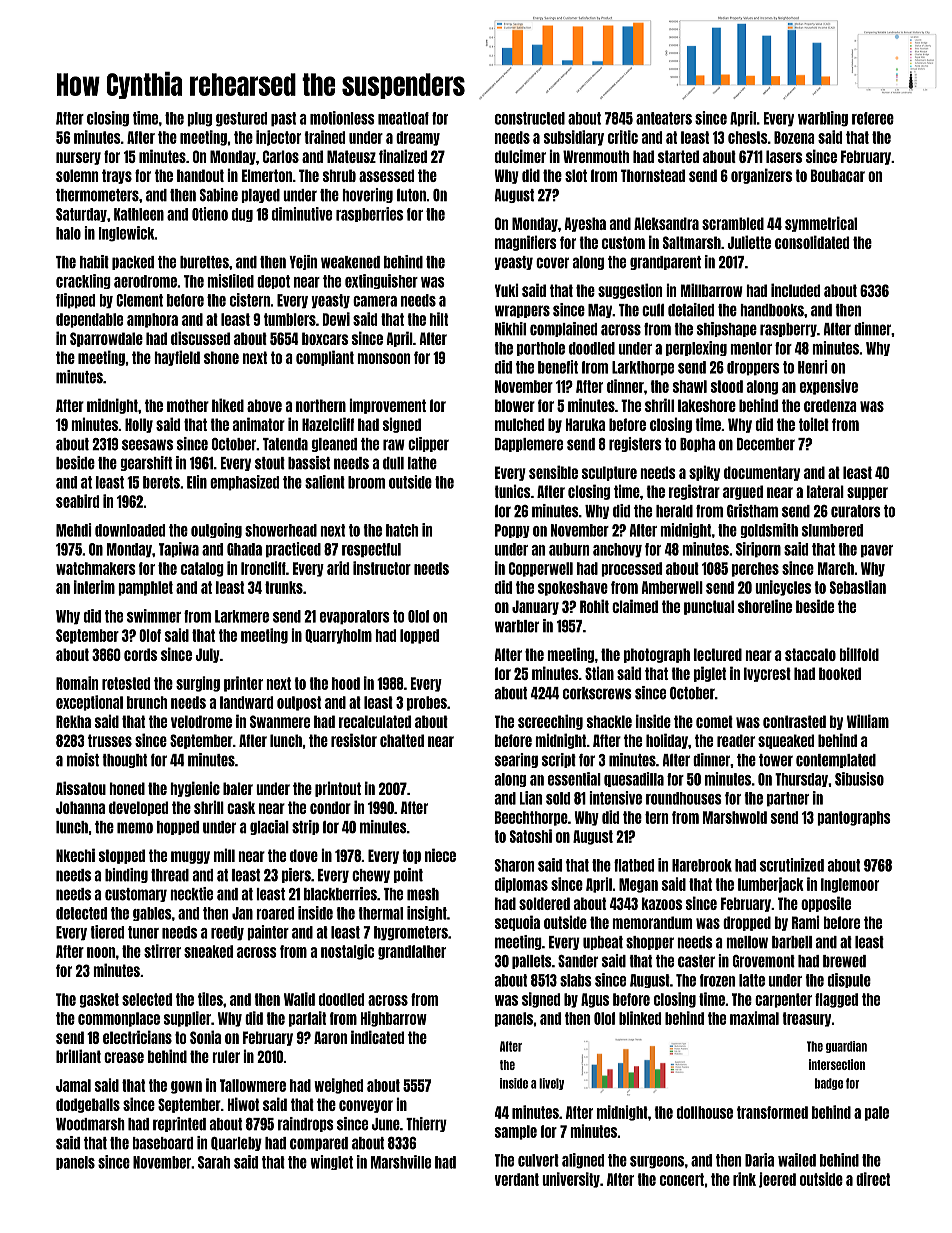 This image has height=1233, width=952. Describe the element at coordinates (201, 721) in the image. I see `velodrome` at that location.
